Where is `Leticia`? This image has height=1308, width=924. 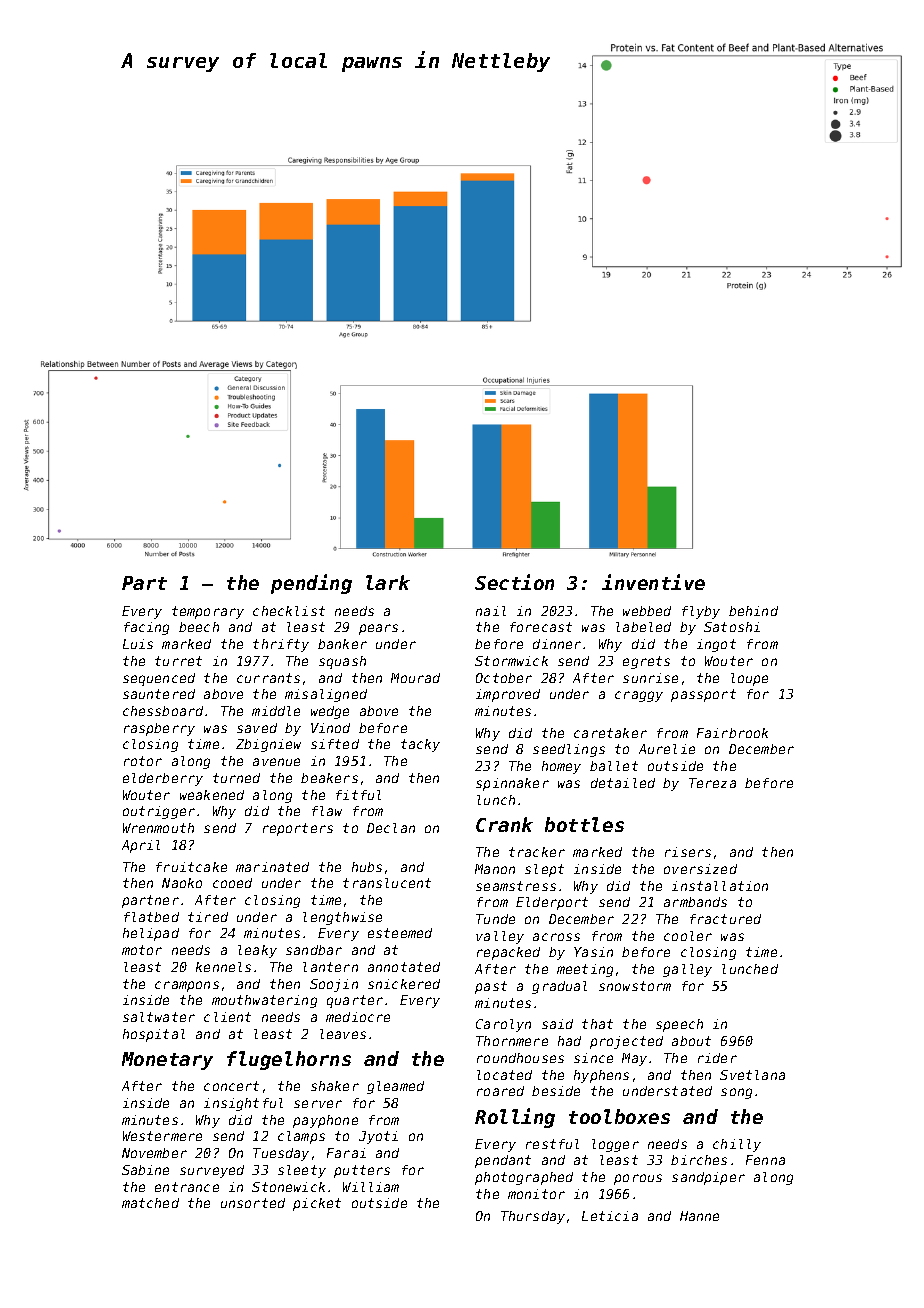 Leticia is located at coordinates (610, 1216).
